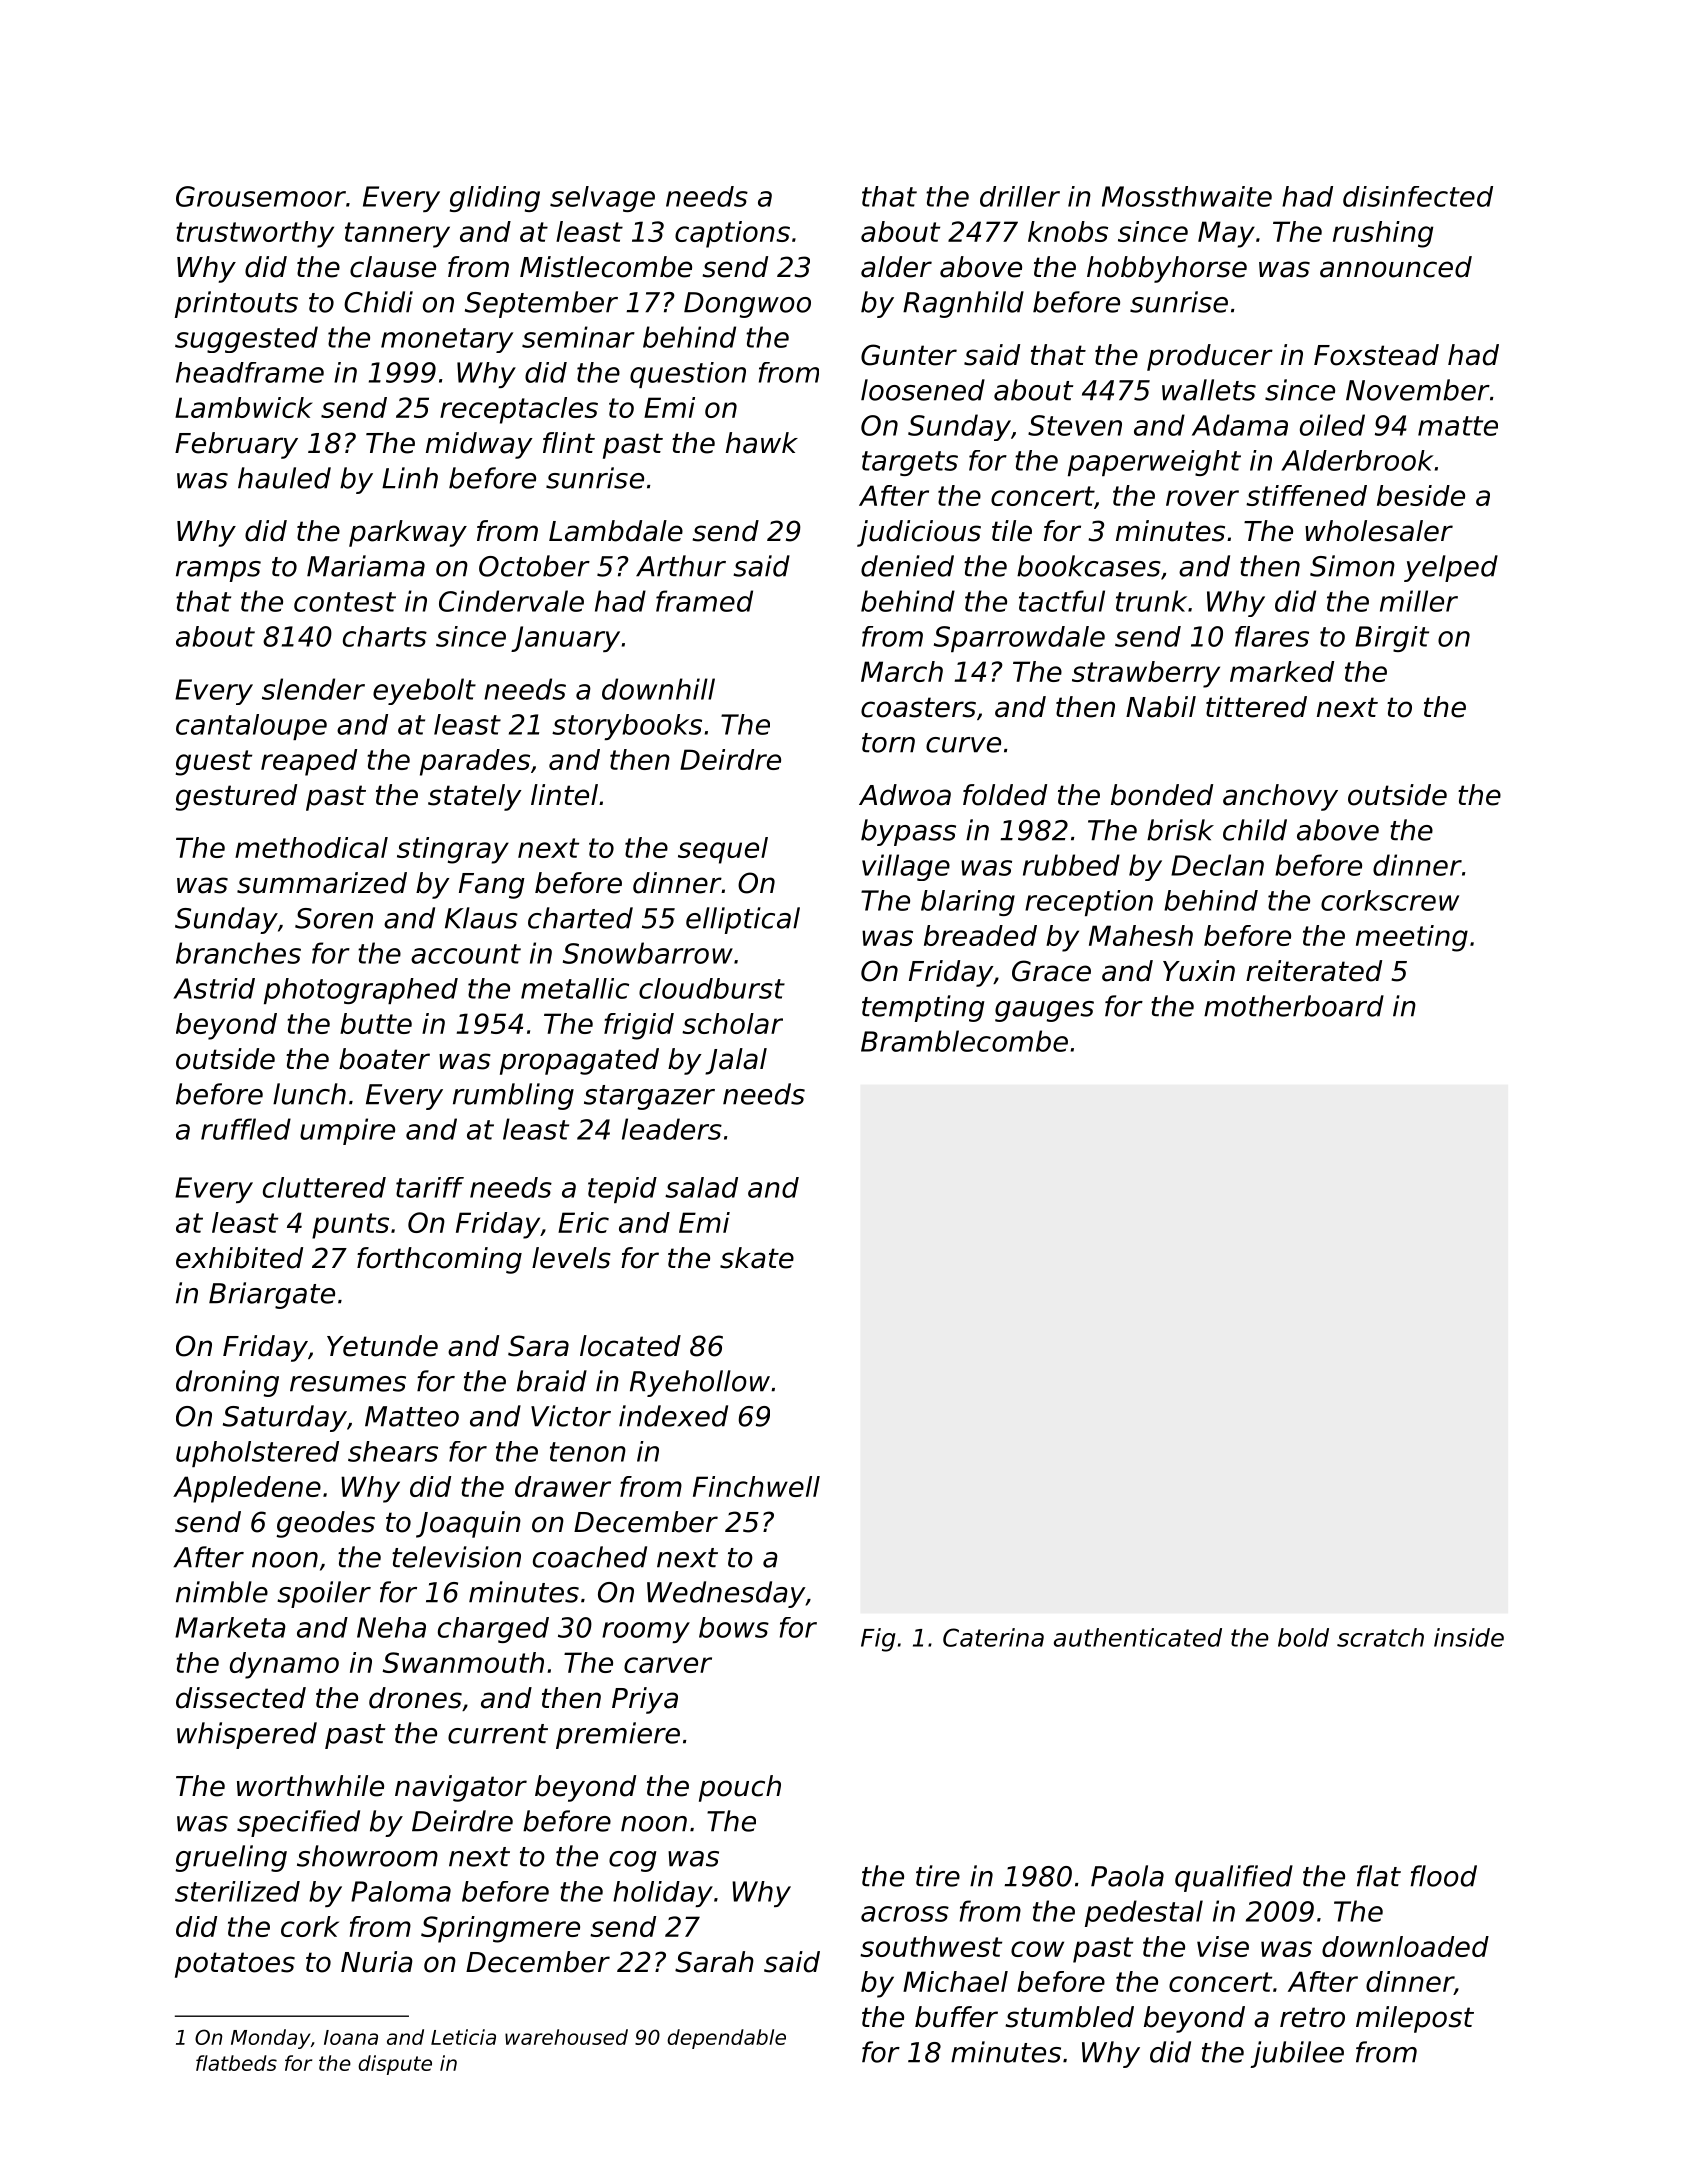 This image has width=1683, height=2178. I want to click on Adwoa, so click(905, 795).
